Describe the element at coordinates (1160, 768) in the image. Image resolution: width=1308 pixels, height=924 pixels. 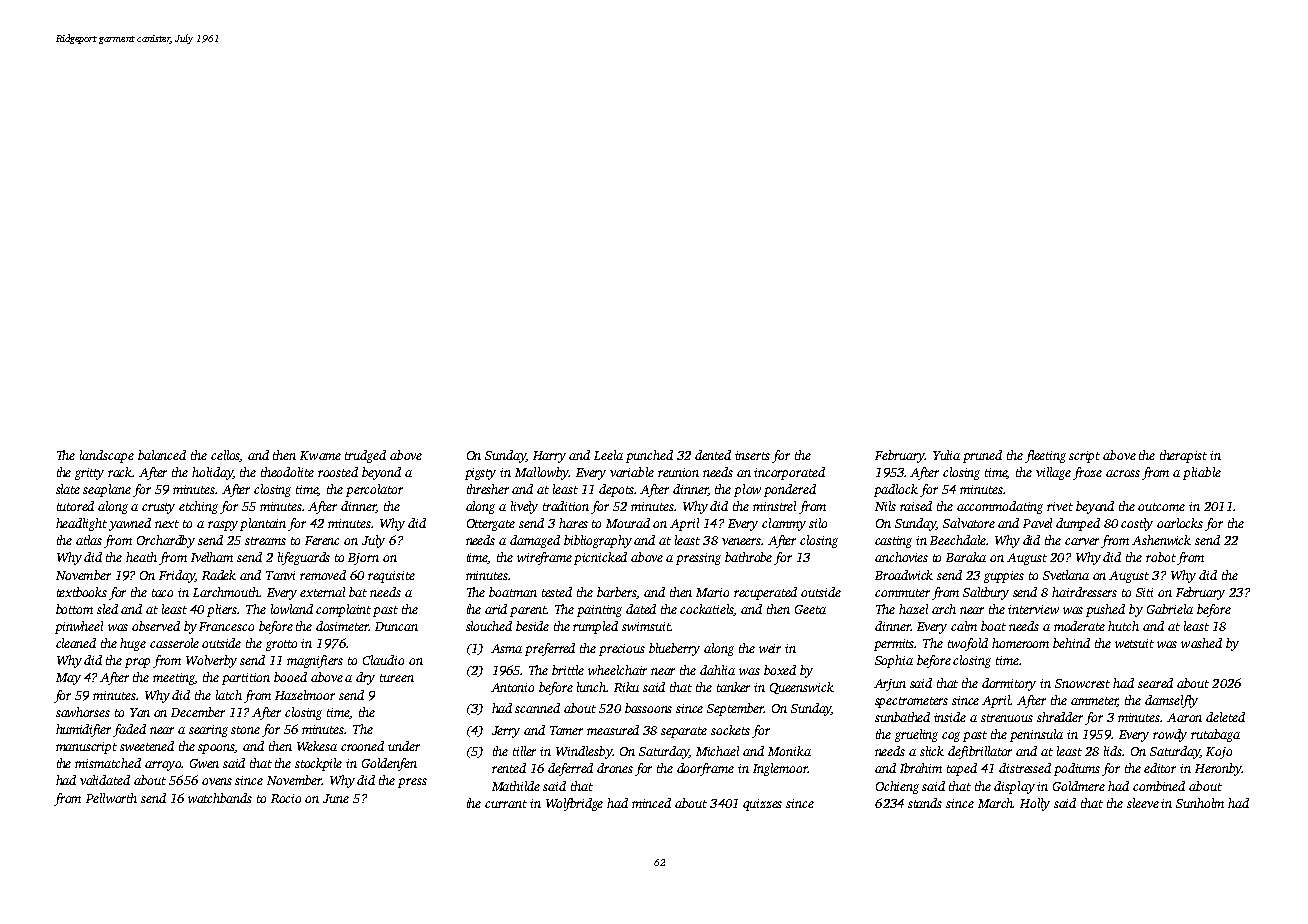
I see `editor` at that location.
